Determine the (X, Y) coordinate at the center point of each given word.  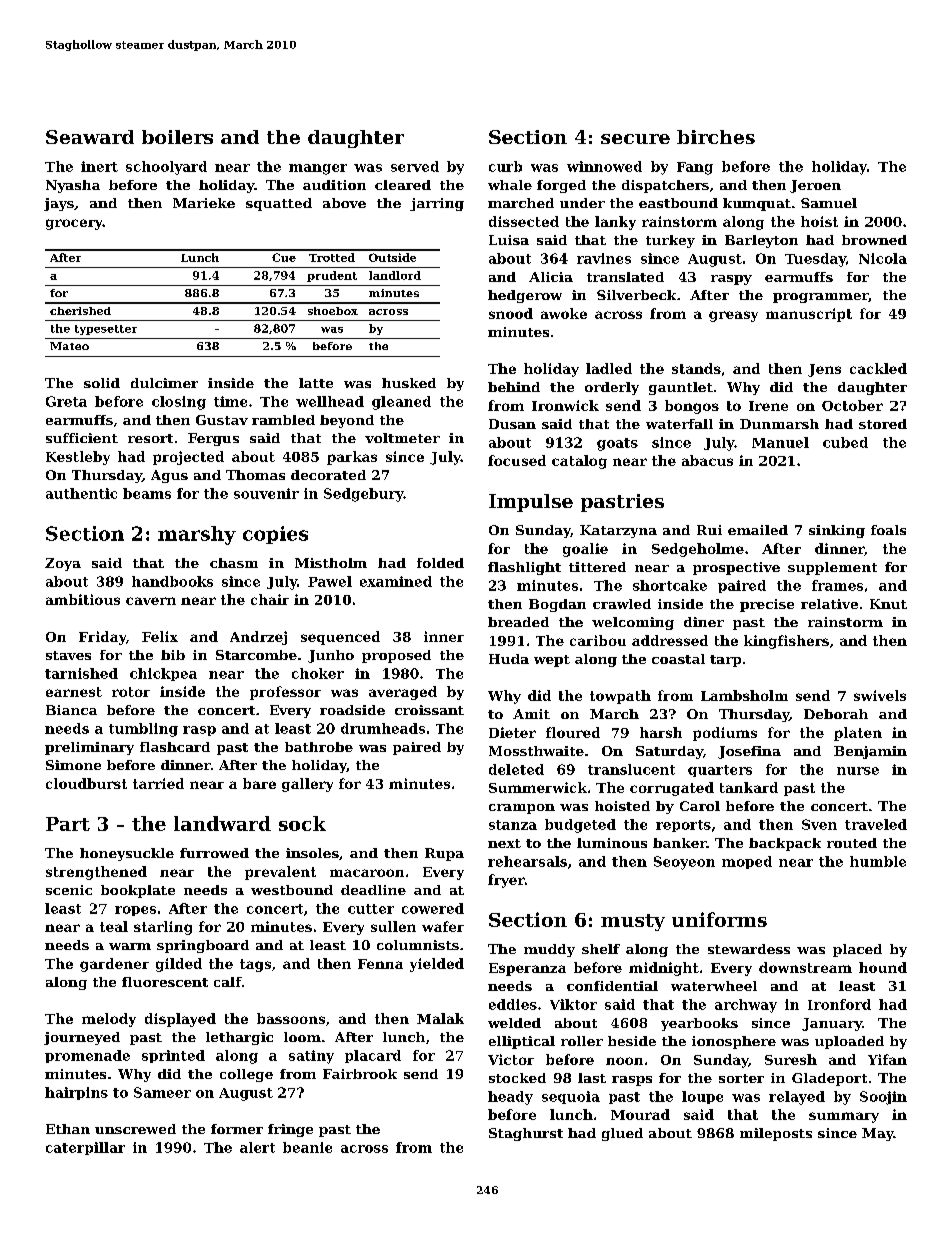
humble (878, 861)
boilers (177, 137)
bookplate (138, 891)
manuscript (809, 315)
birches (716, 137)
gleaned (401, 403)
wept (552, 661)
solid (102, 383)
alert (257, 1147)
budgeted (580, 826)
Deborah (836, 714)
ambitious (83, 599)
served (415, 166)
